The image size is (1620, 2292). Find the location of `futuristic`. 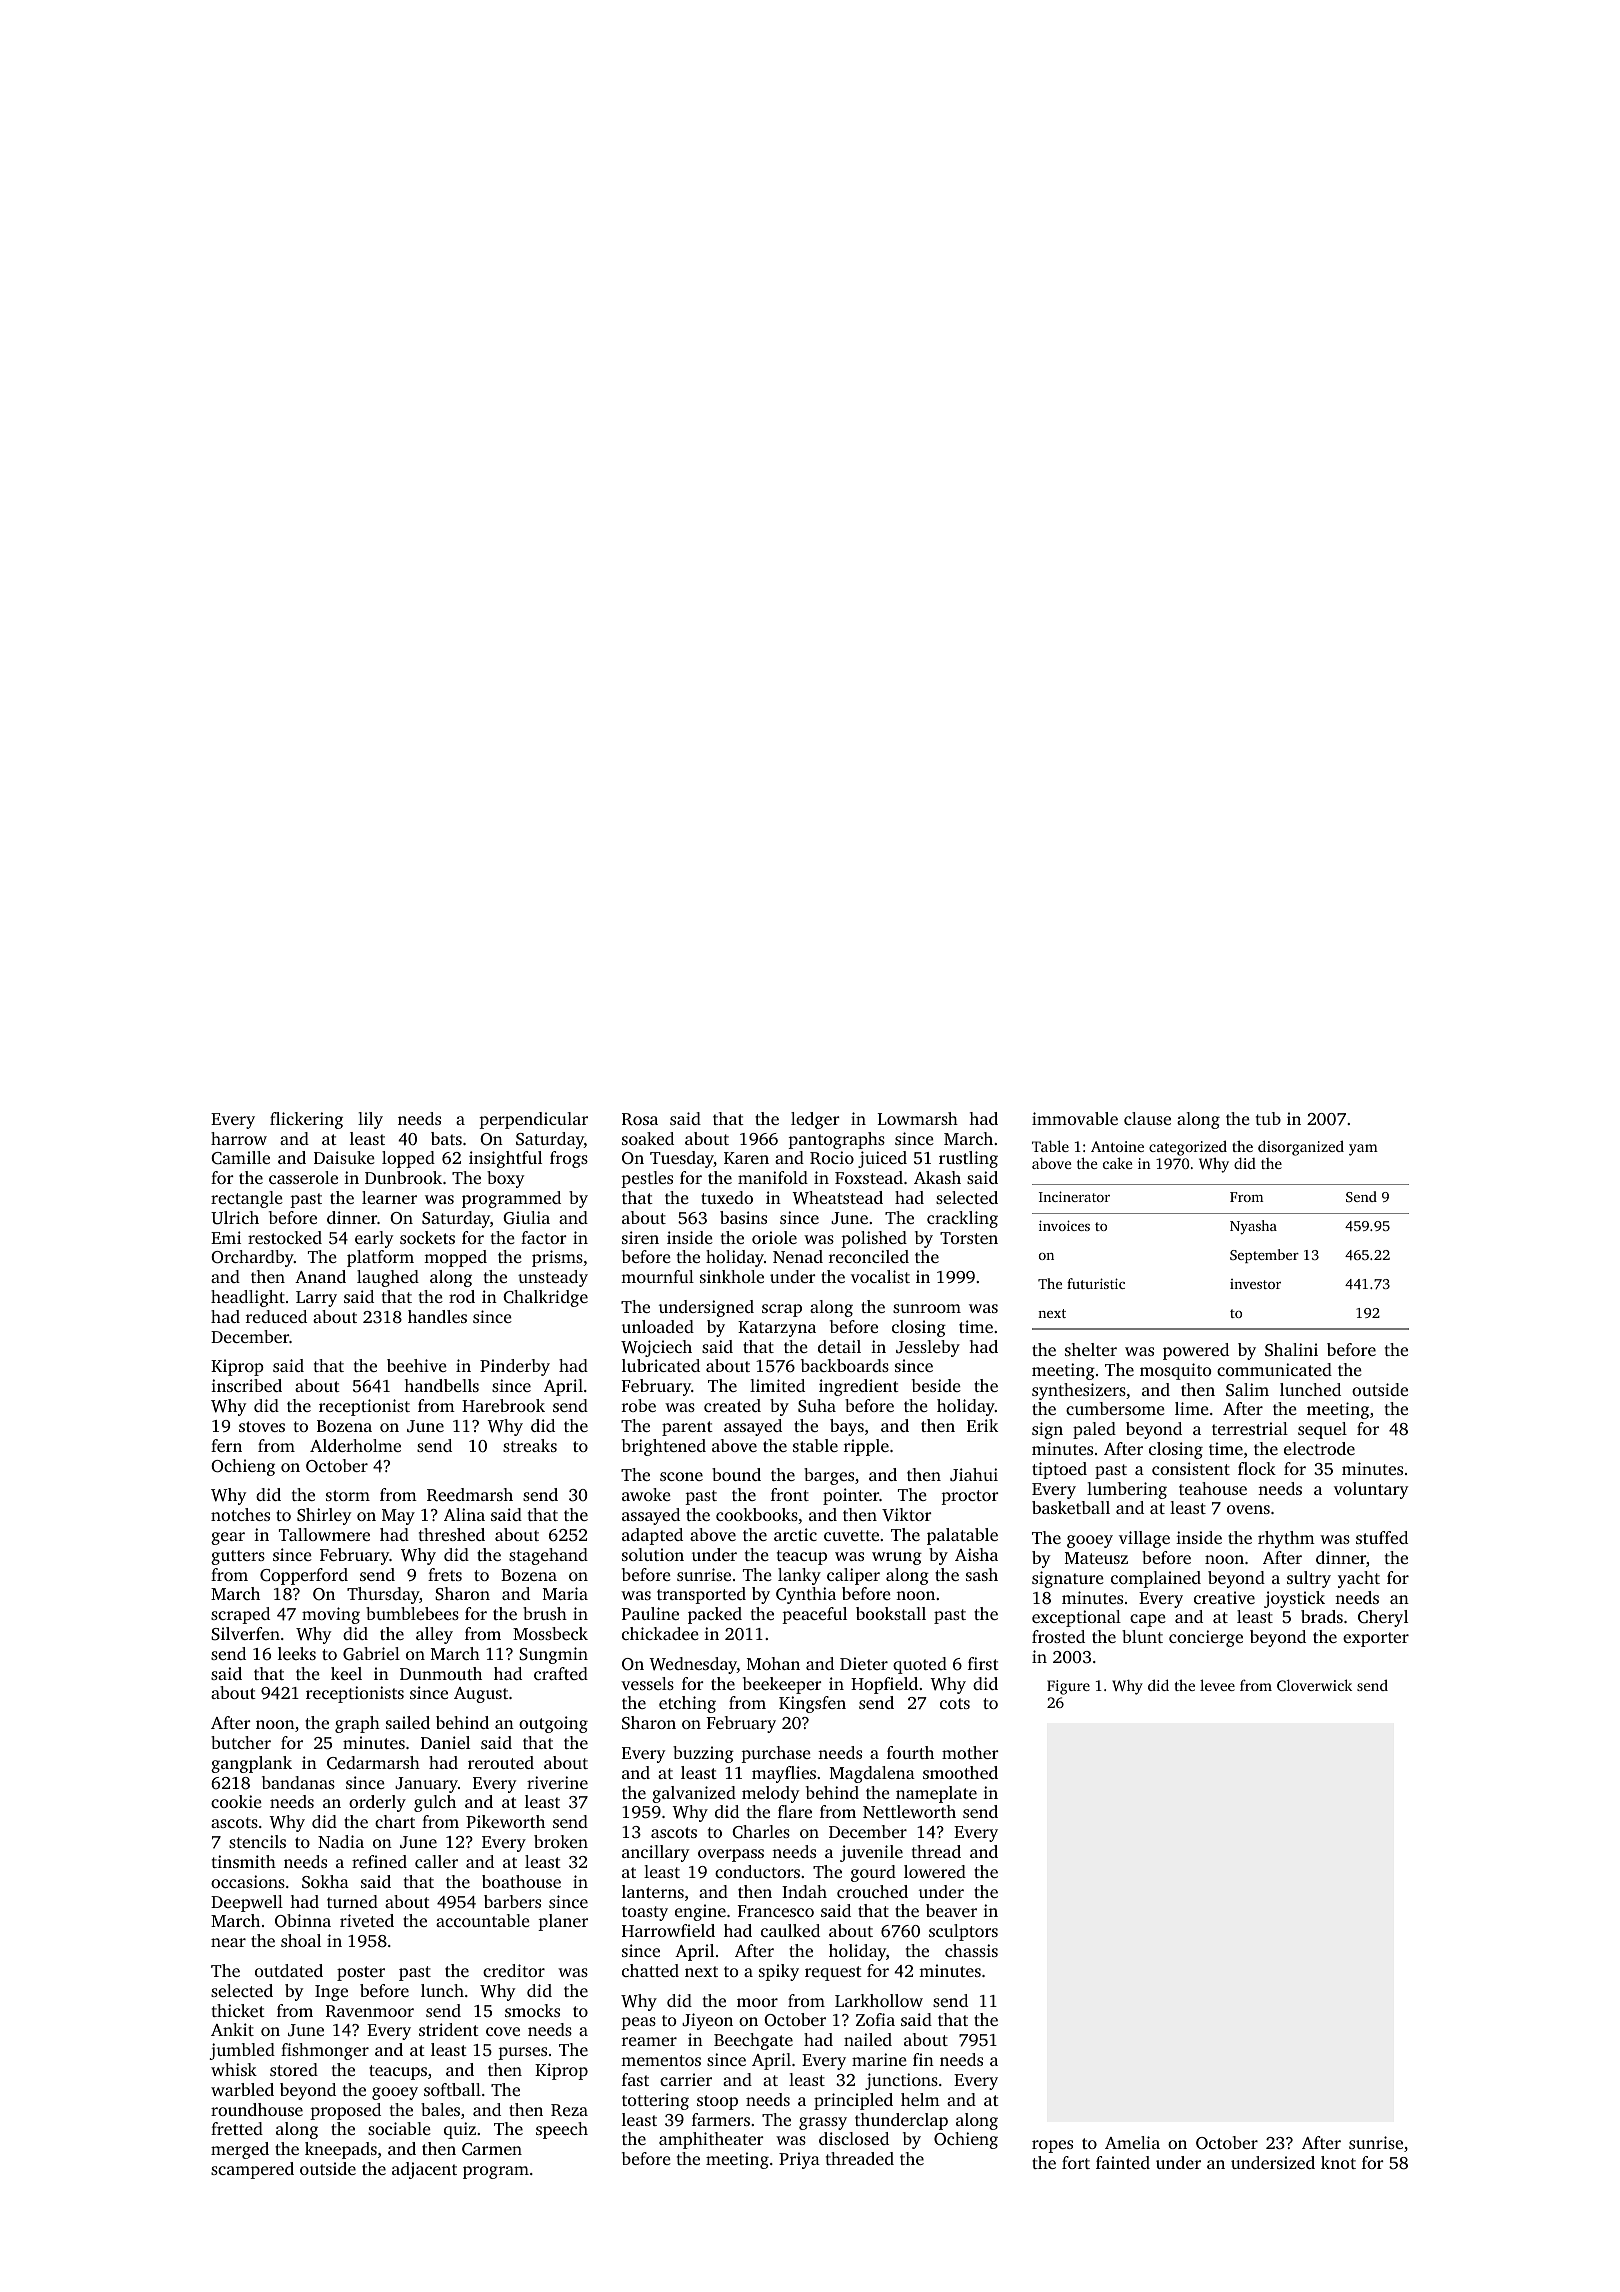

futuristic is located at coordinates (1096, 1283).
